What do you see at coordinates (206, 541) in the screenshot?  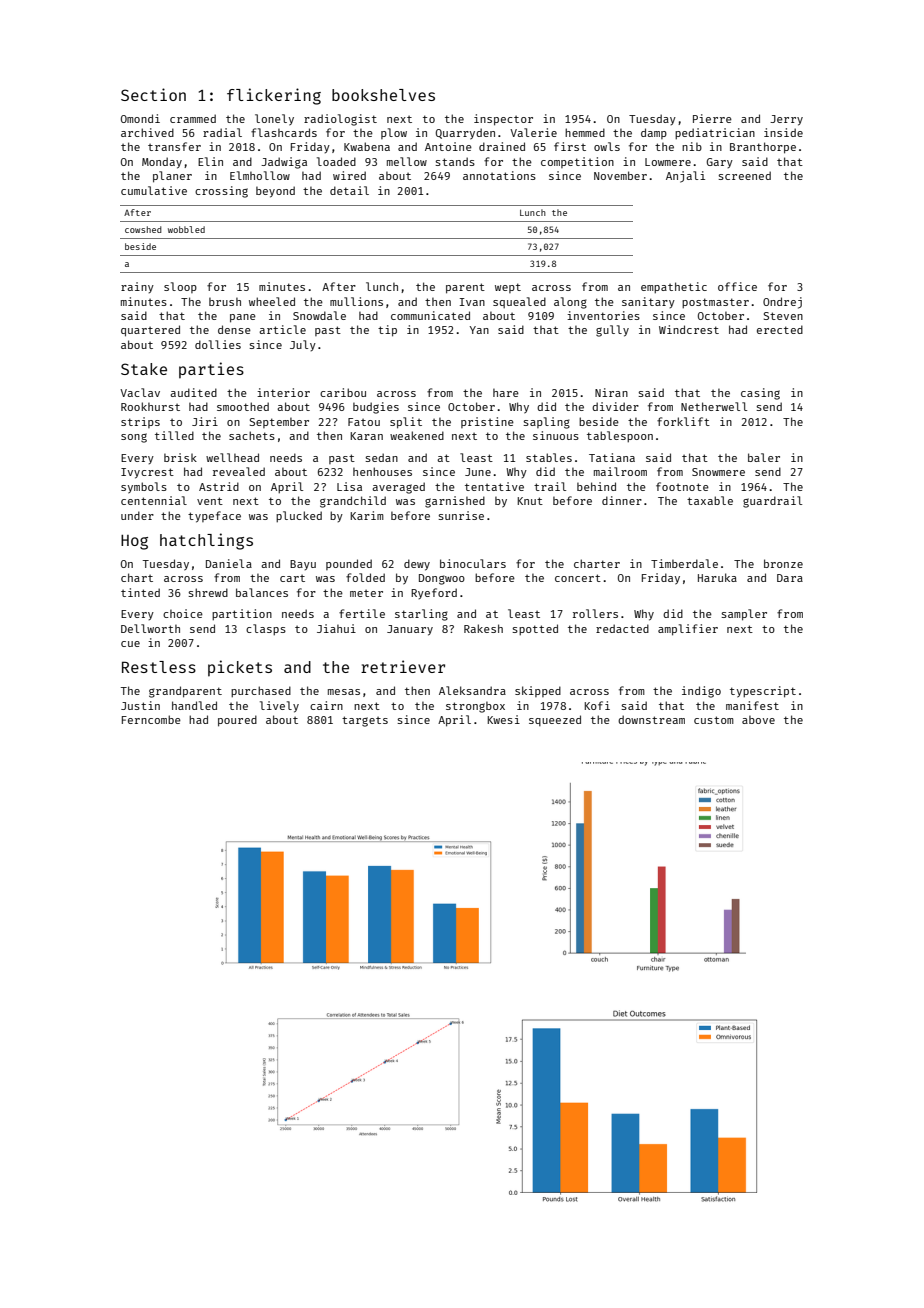 I see `hatchlings` at bounding box center [206, 541].
